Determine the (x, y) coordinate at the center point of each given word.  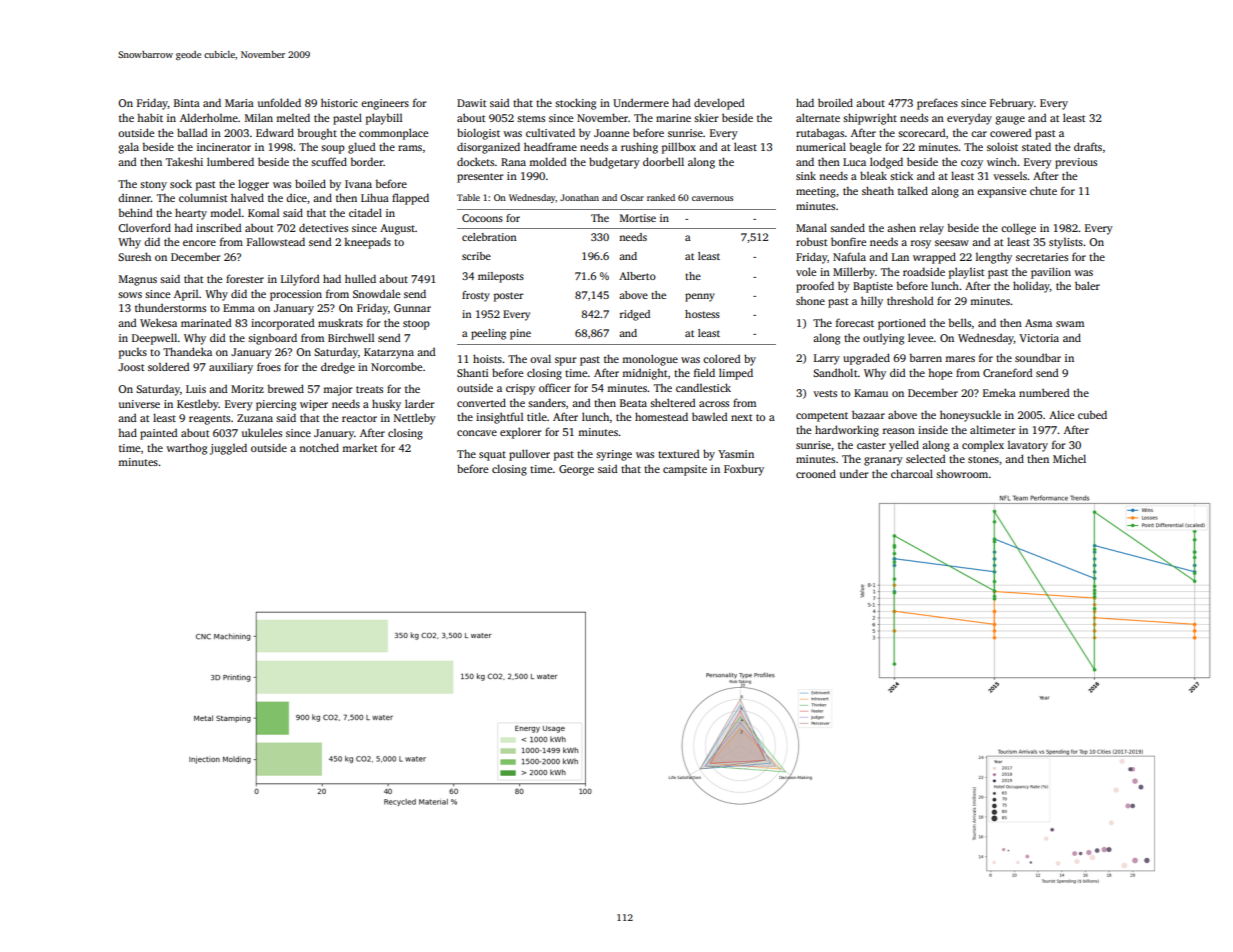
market (359, 447)
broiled (835, 102)
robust (811, 241)
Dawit (471, 103)
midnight (645, 374)
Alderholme (209, 117)
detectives (323, 227)
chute (1043, 190)
